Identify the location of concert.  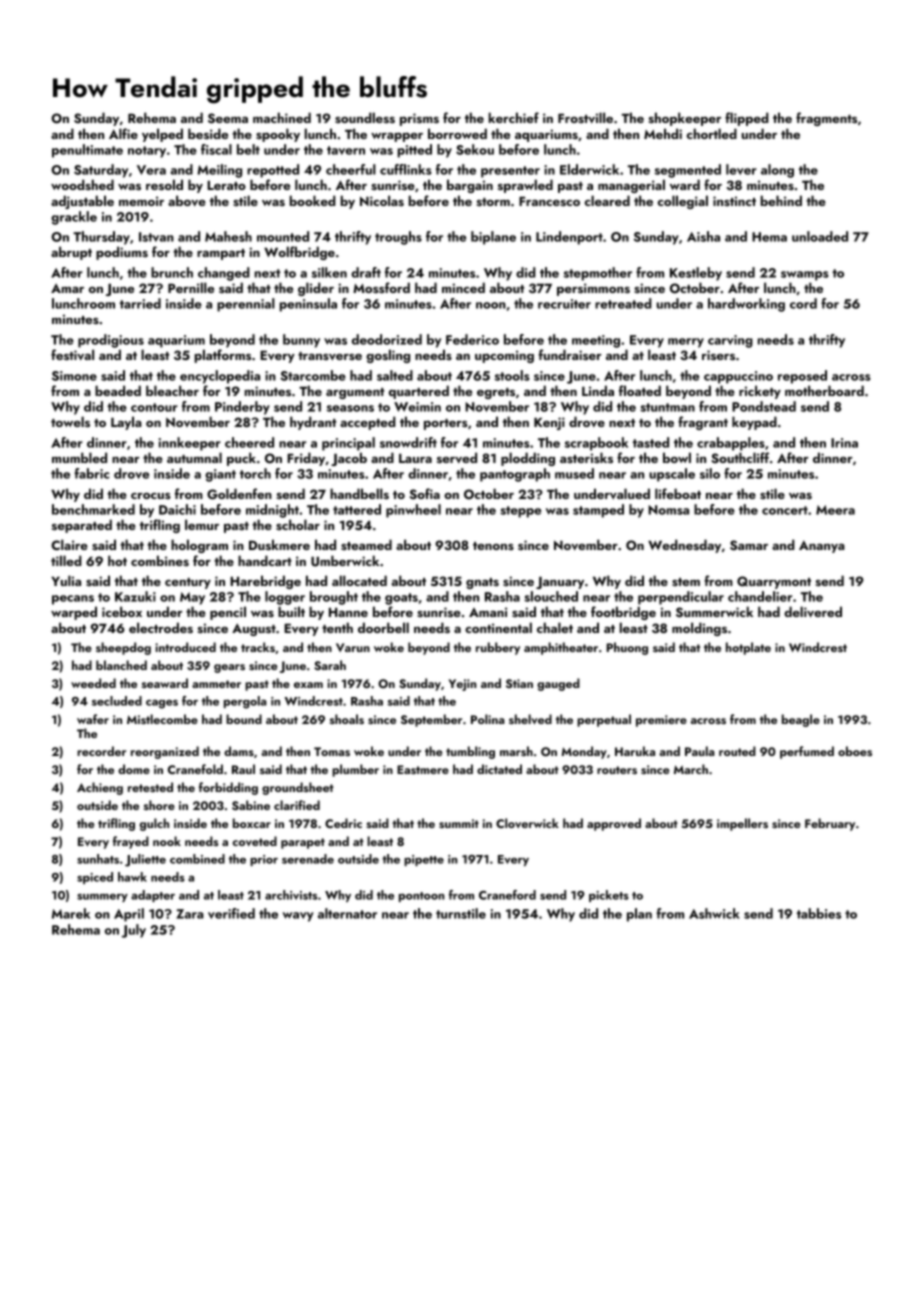
(785, 510).
